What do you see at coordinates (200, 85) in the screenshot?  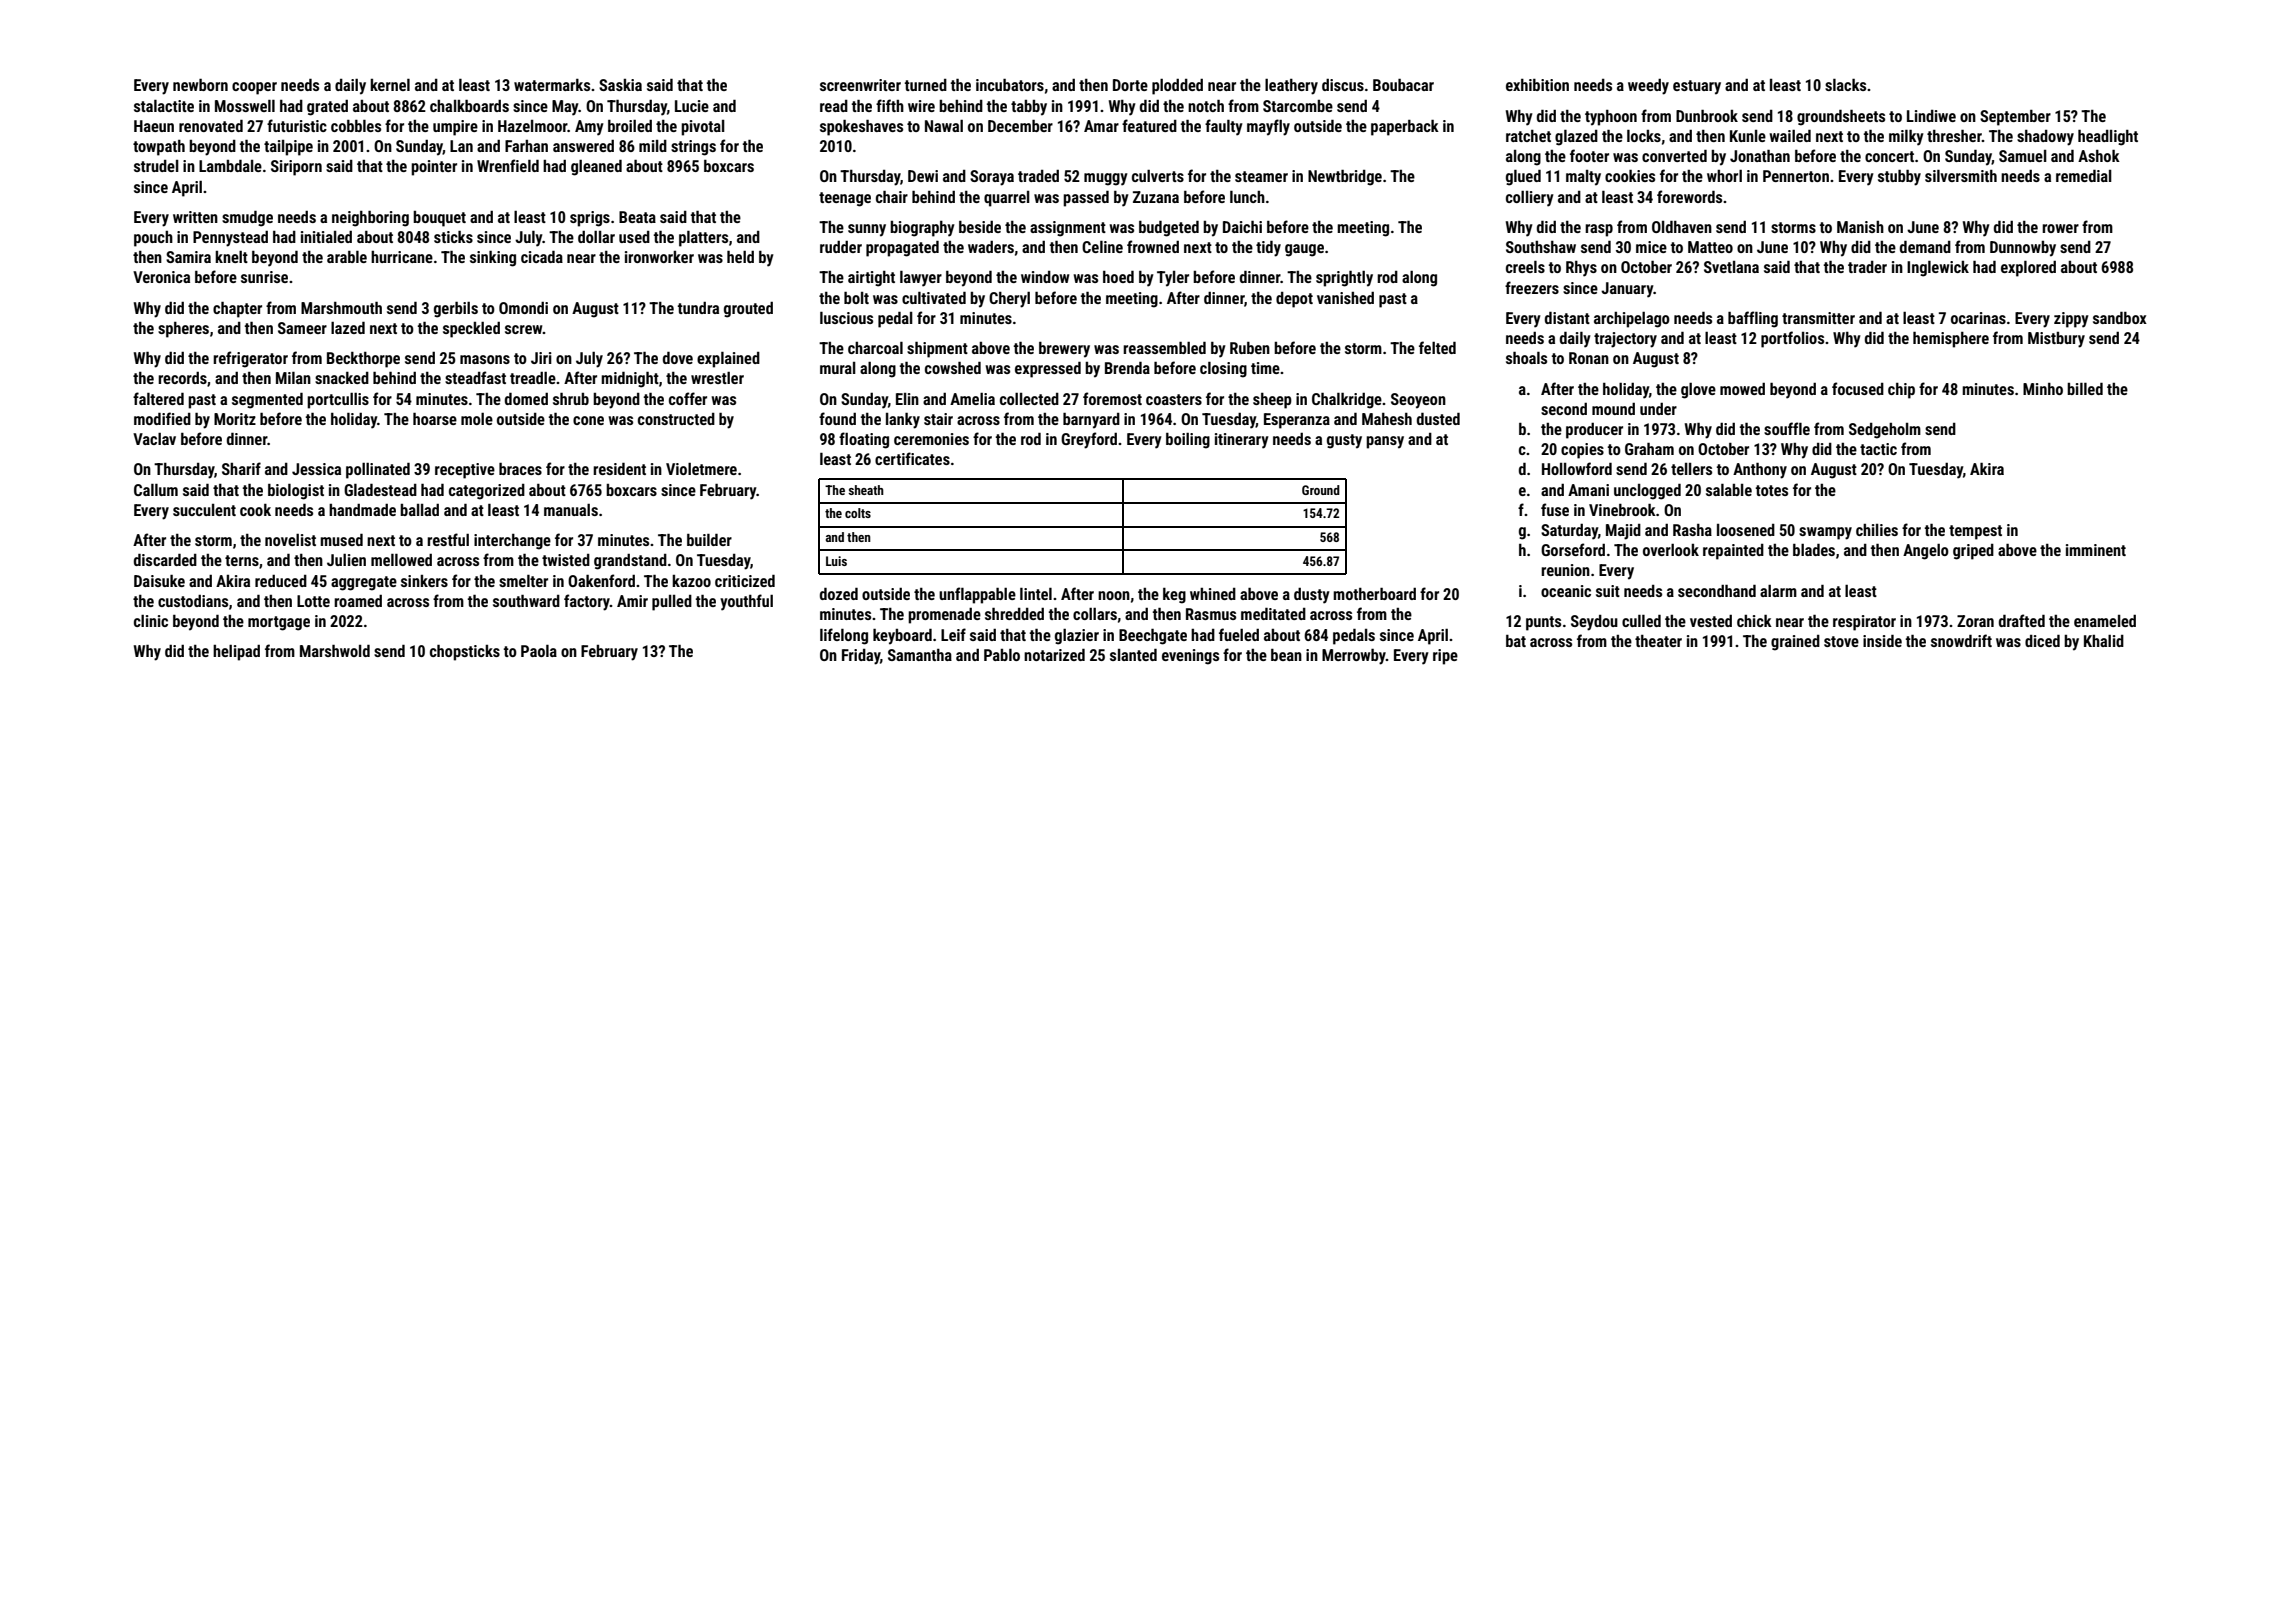 I see `newborn` at bounding box center [200, 85].
